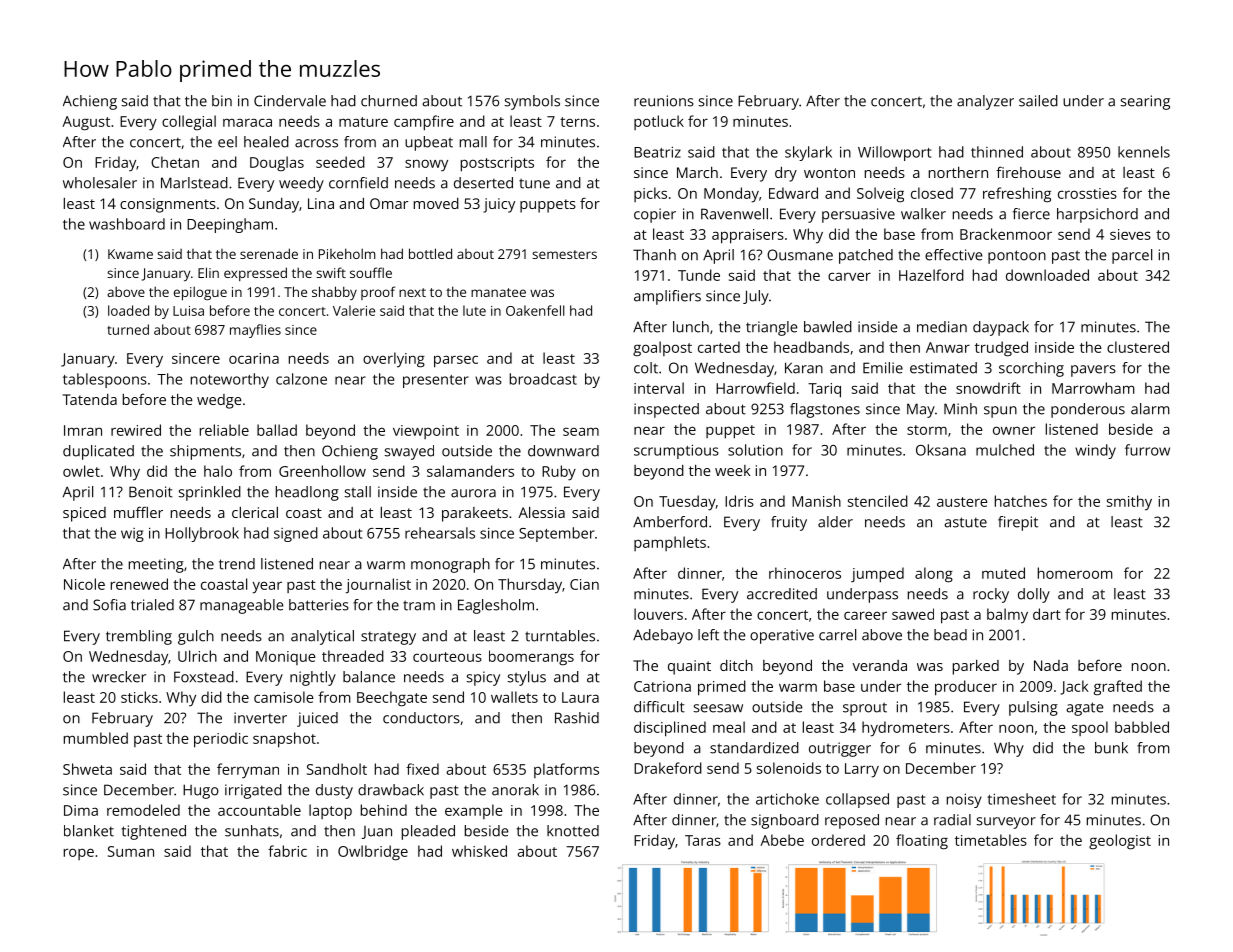 The width and height of the screenshot is (1233, 952). What do you see at coordinates (321, 203) in the screenshot?
I see `Lina` at bounding box center [321, 203].
